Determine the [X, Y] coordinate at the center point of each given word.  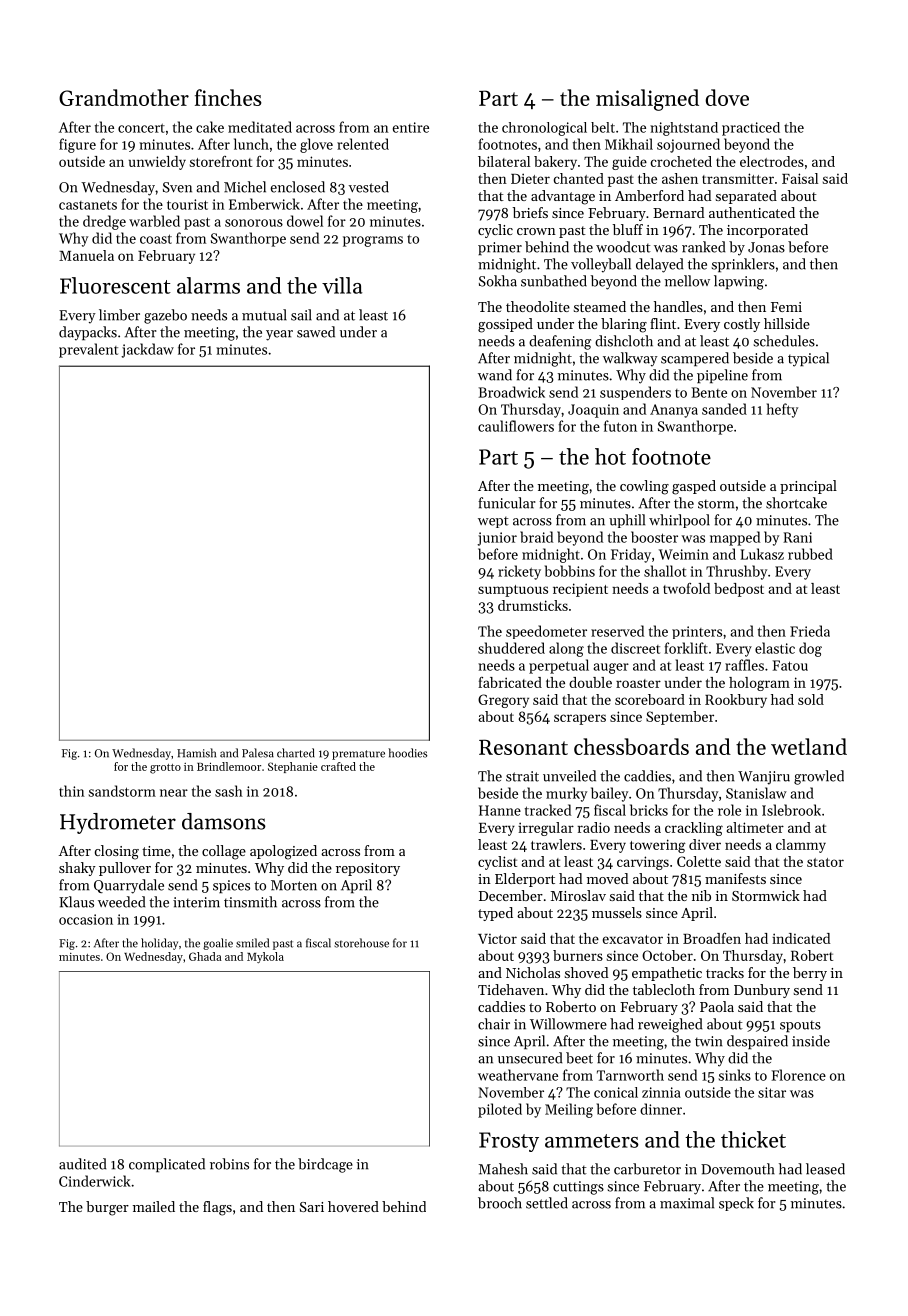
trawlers [556, 844]
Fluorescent [115, 285]
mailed [154, 1206]
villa [342, 285]
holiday [159, 944]
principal [808, 487]
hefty [782, 410]
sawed [316, 332]
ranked [703, 247]
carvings [643, 863]
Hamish [196, 753]
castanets [88, 205]
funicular [507, 503]
